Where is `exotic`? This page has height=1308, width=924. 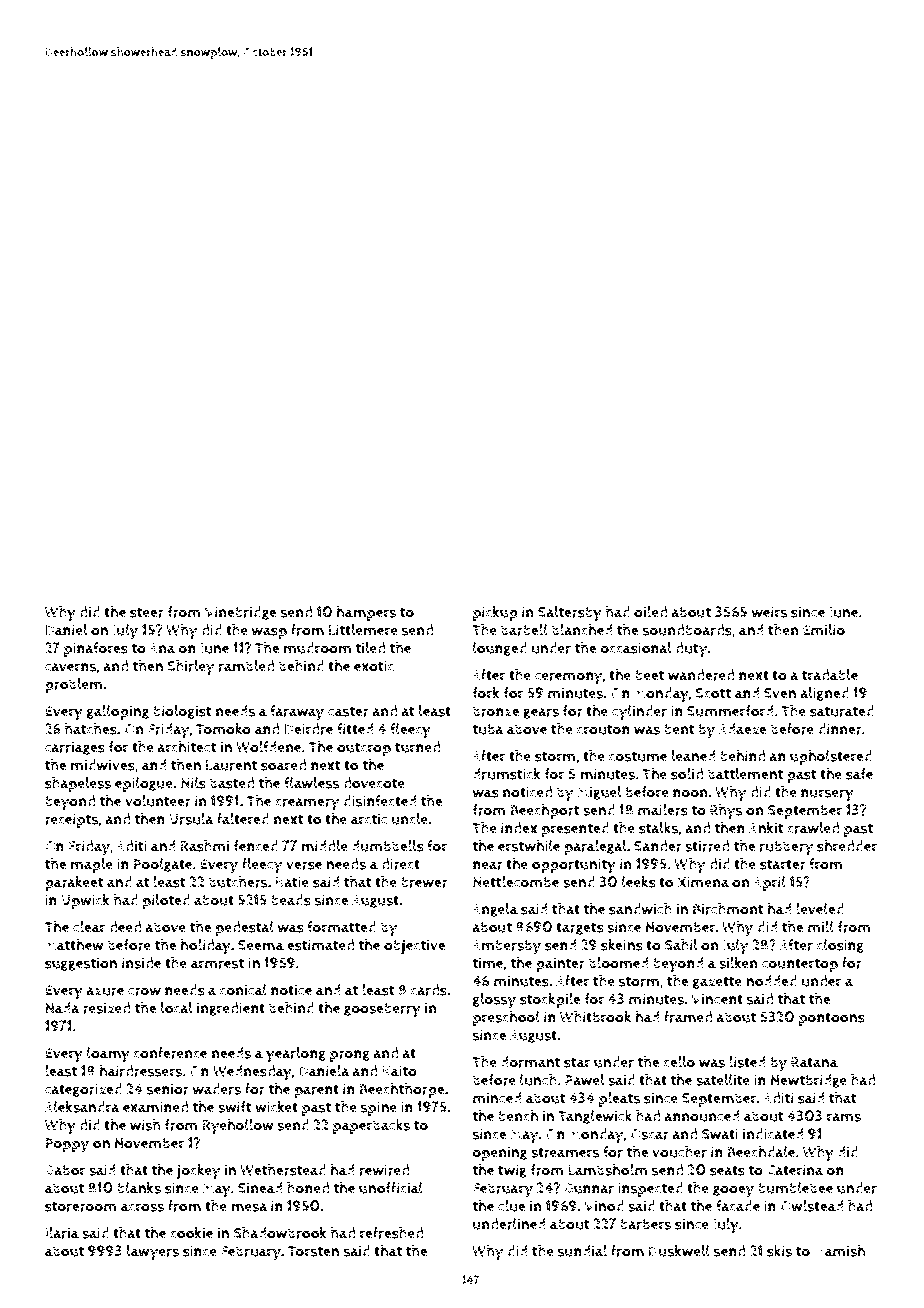 exotic is located at coordinates (374, 666).
